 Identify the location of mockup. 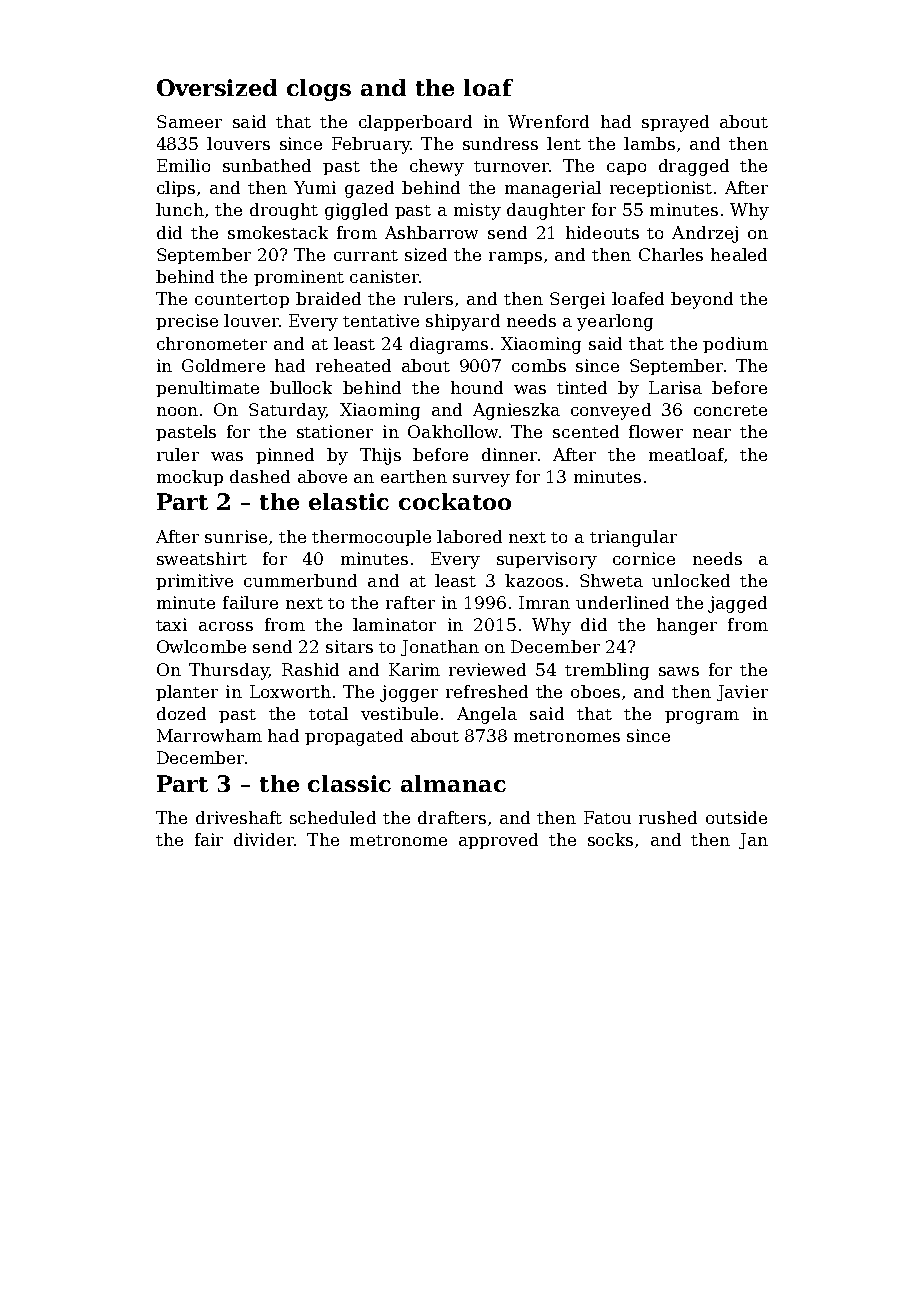
(190, 478).
